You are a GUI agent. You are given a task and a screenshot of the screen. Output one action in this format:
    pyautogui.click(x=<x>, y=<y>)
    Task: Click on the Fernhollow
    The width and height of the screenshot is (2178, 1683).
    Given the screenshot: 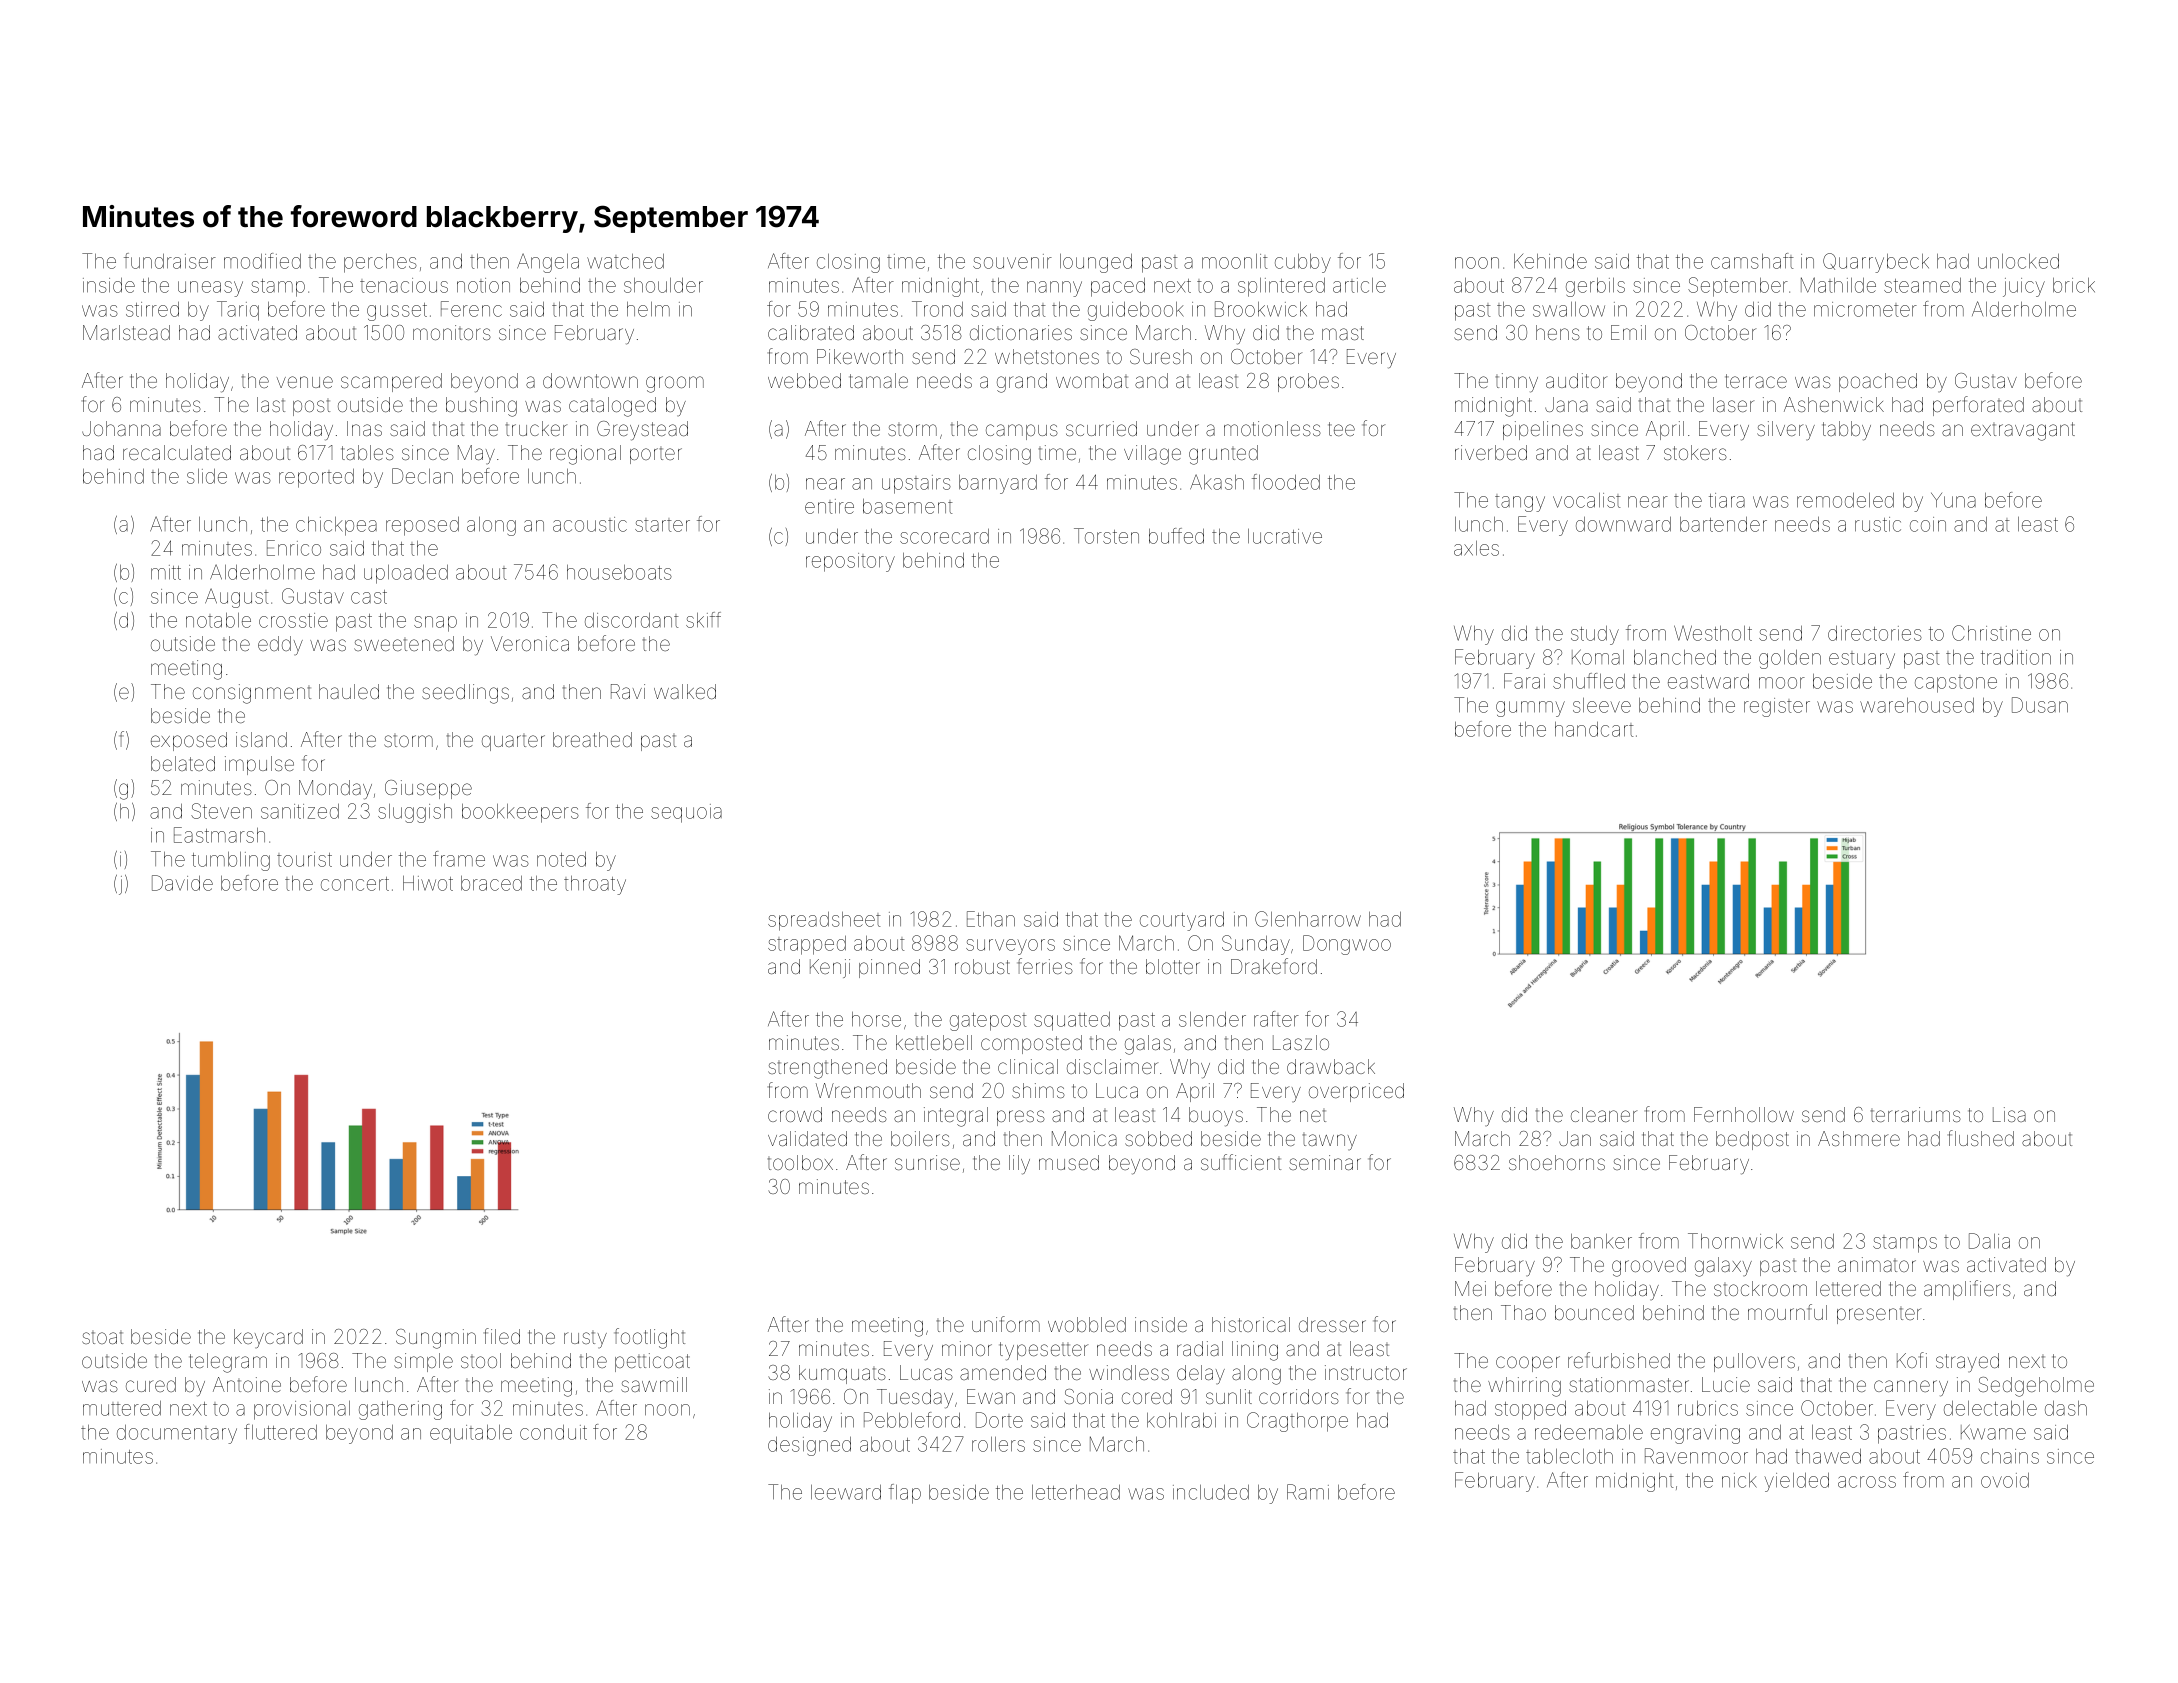 What is the action you would take?
    pyautogui.click(x=1744, y=1114)
